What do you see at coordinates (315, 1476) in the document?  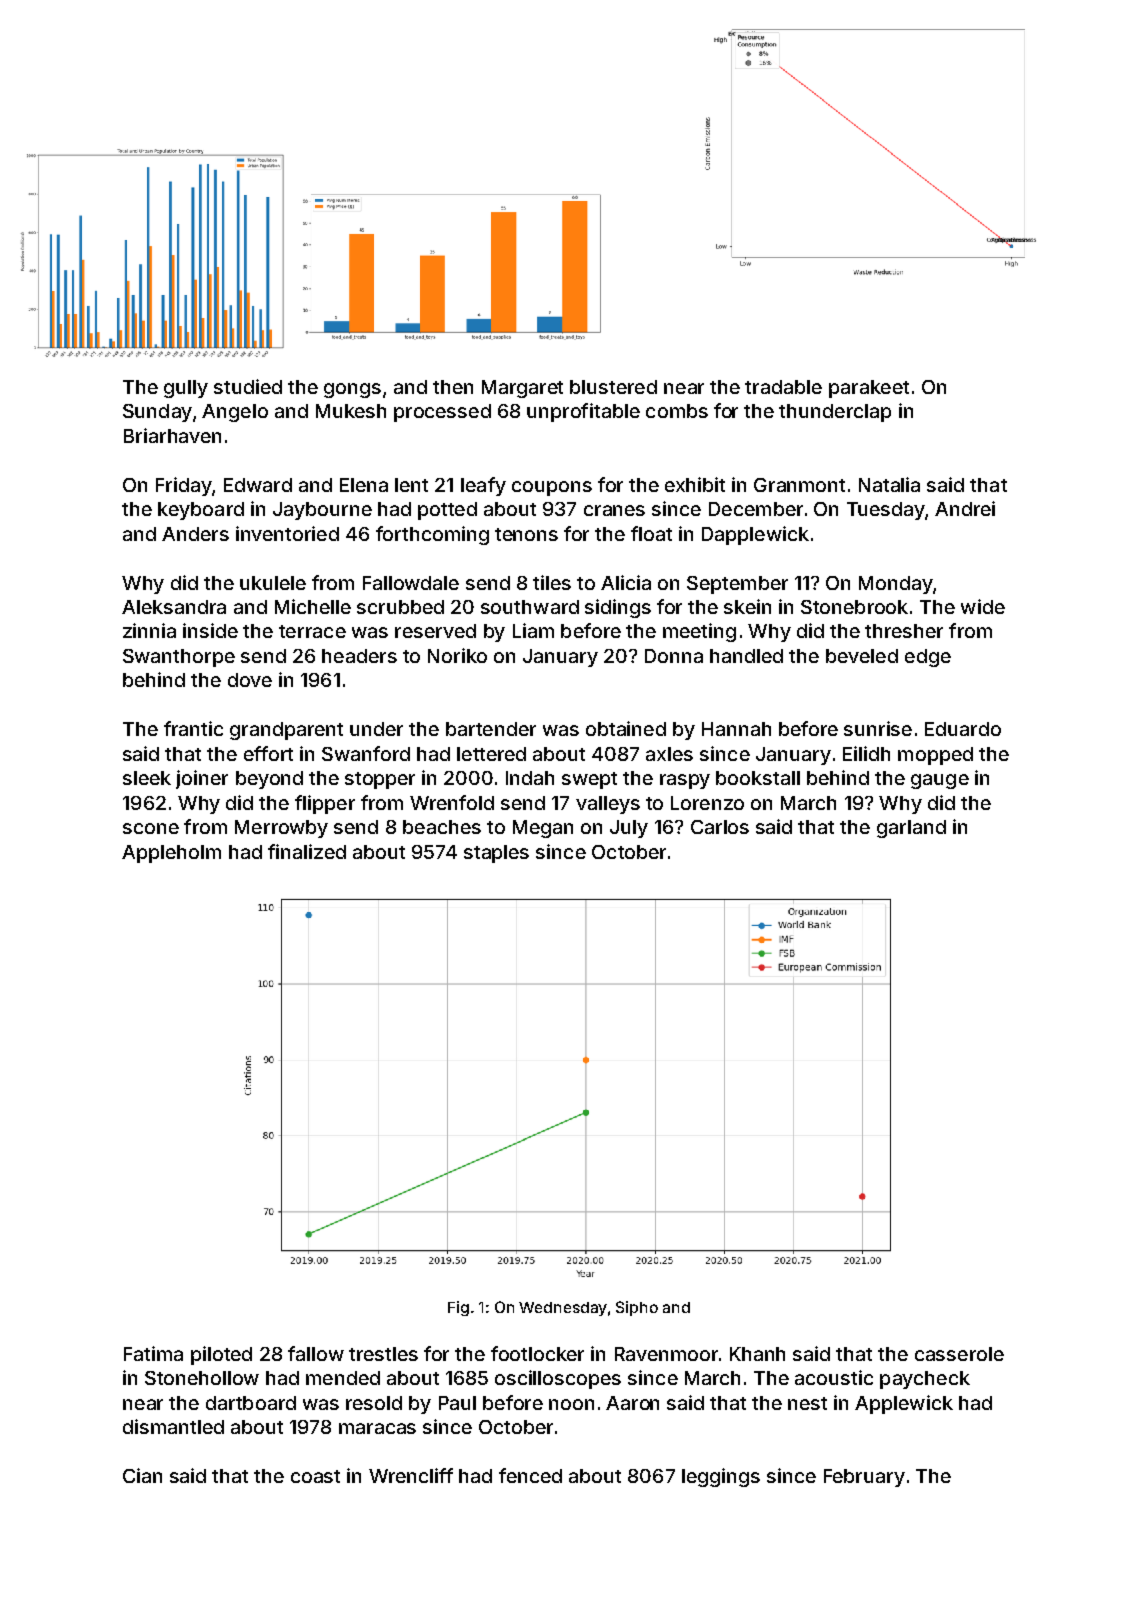 I see `coast` at bounding box center [315, 1476].
